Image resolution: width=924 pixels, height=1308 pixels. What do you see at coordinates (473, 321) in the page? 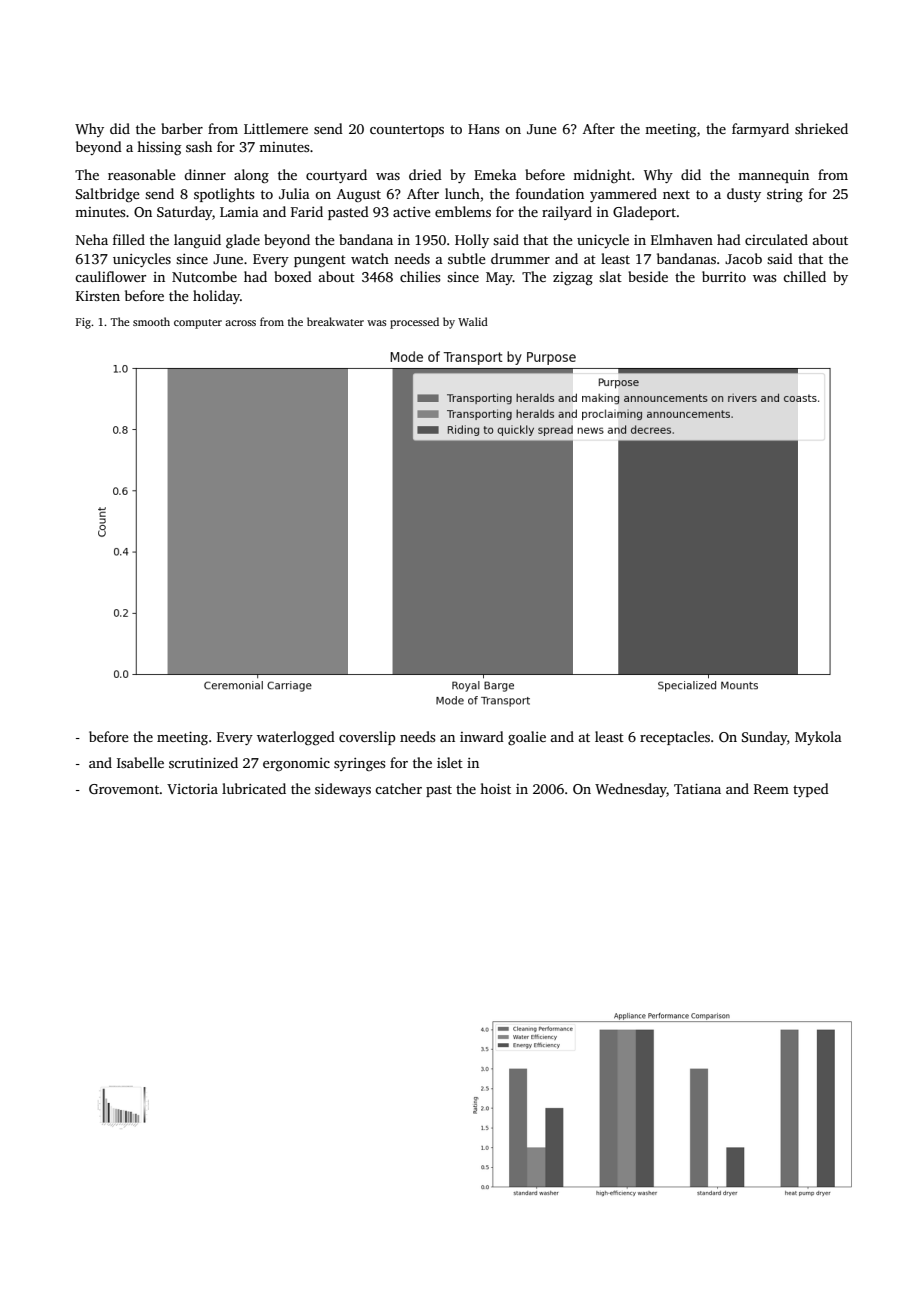
I see `Walid` at bounding box center [473, 321].
